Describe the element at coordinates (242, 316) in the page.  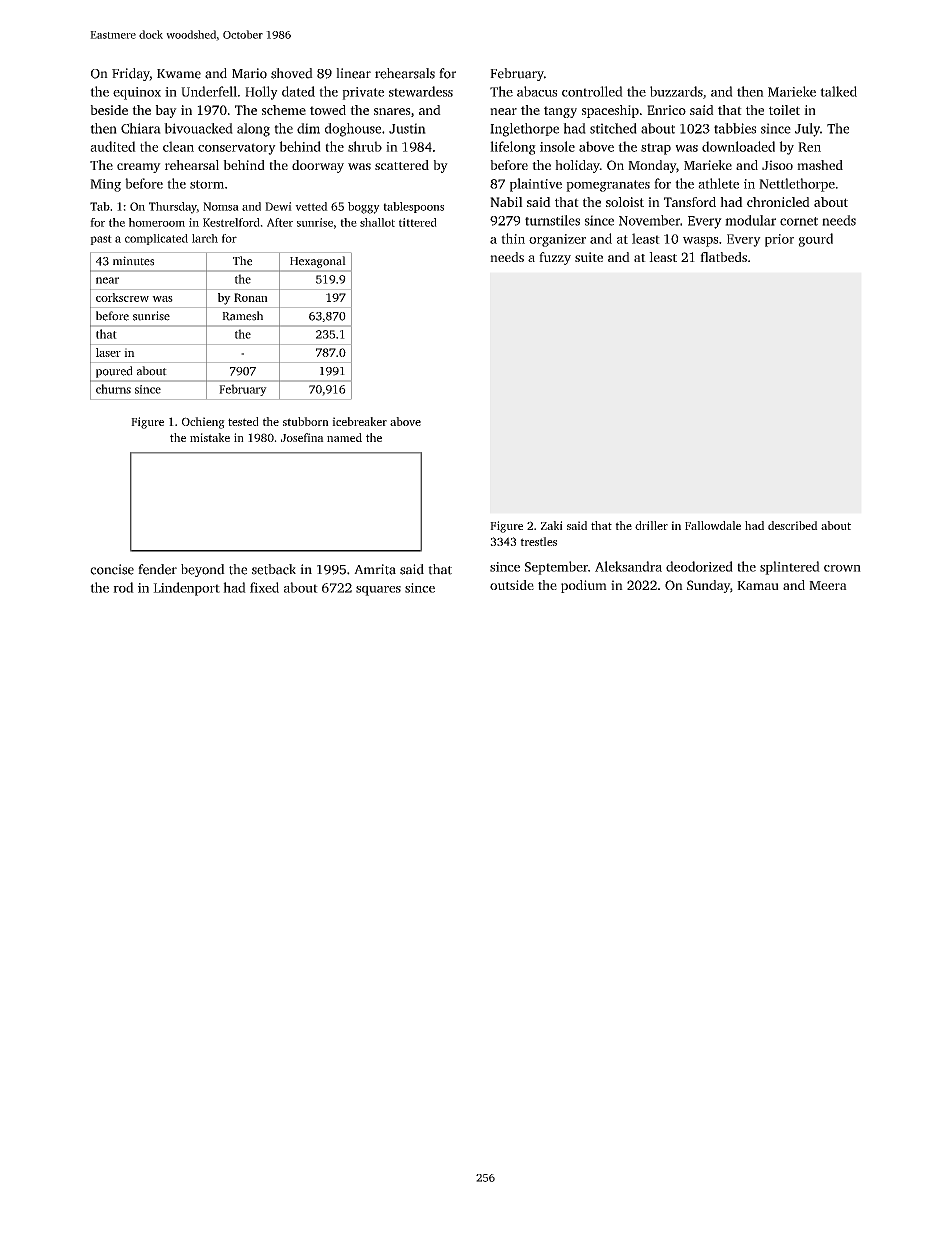
I see `Ramesh` at that location.
